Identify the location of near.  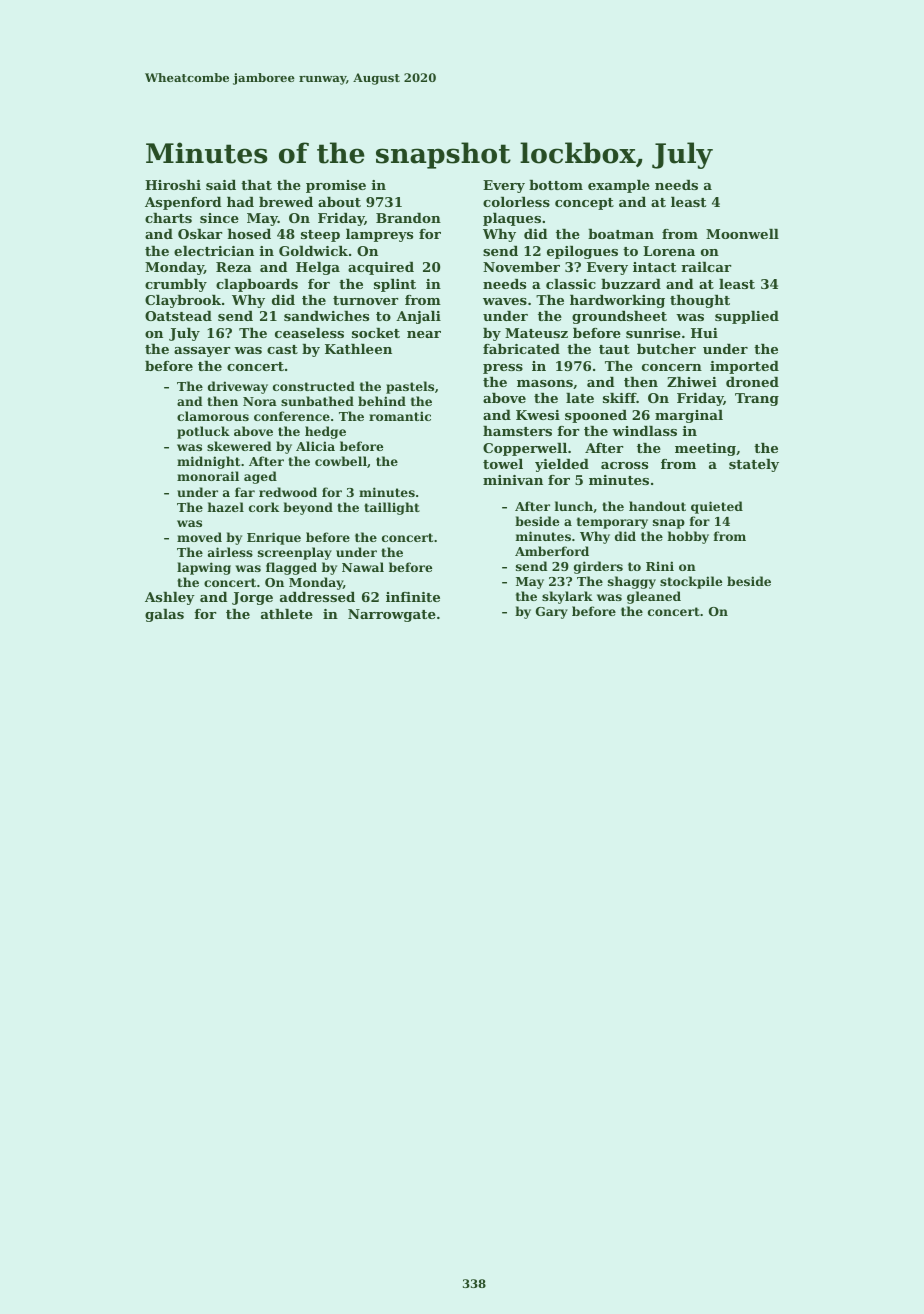
(424, 334).
